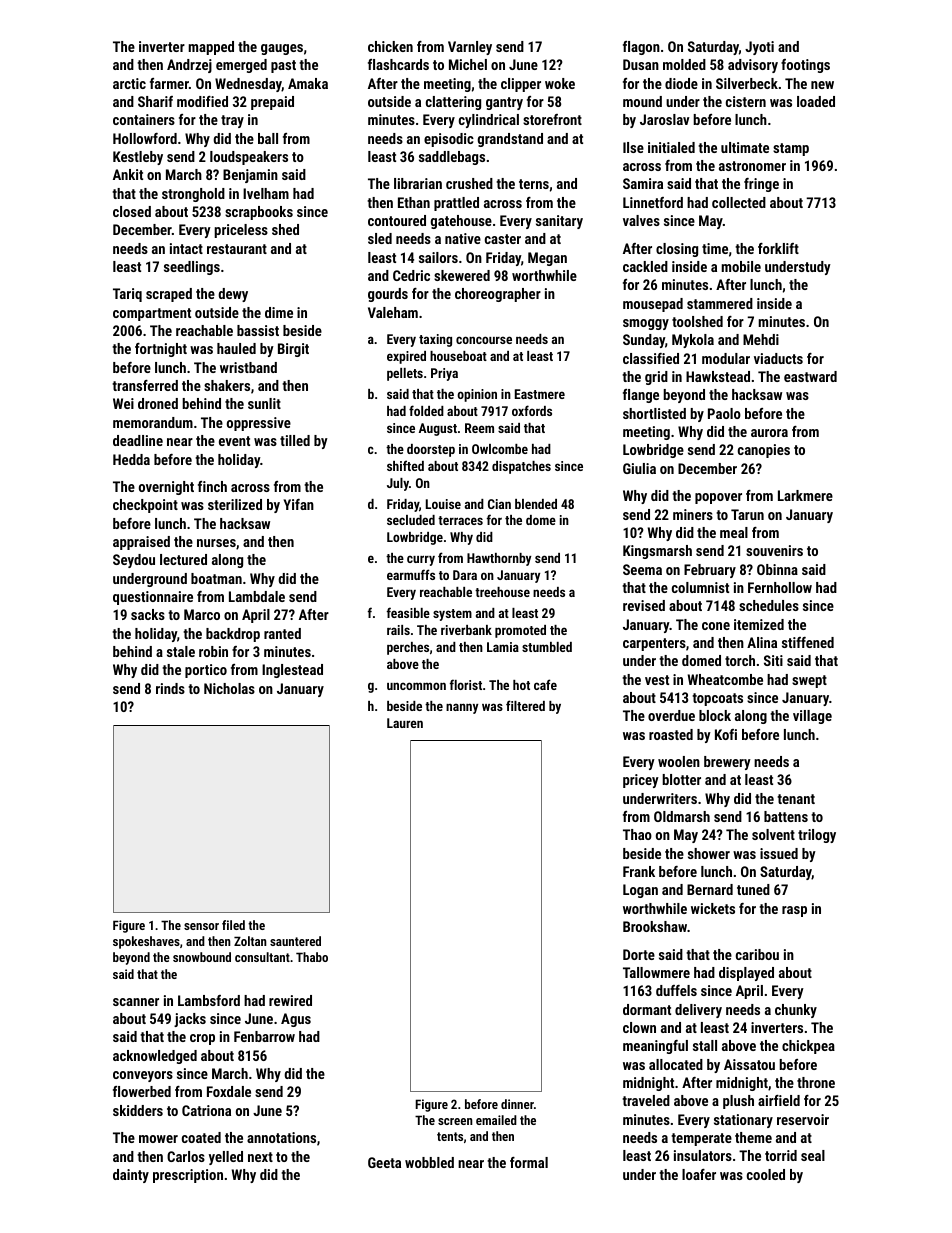 This screenshot has width=952, height=1233. What do you see at coordinates (759, 48) in the screenshot?
I see `Jyoti` at bounding box center [759, 48].
